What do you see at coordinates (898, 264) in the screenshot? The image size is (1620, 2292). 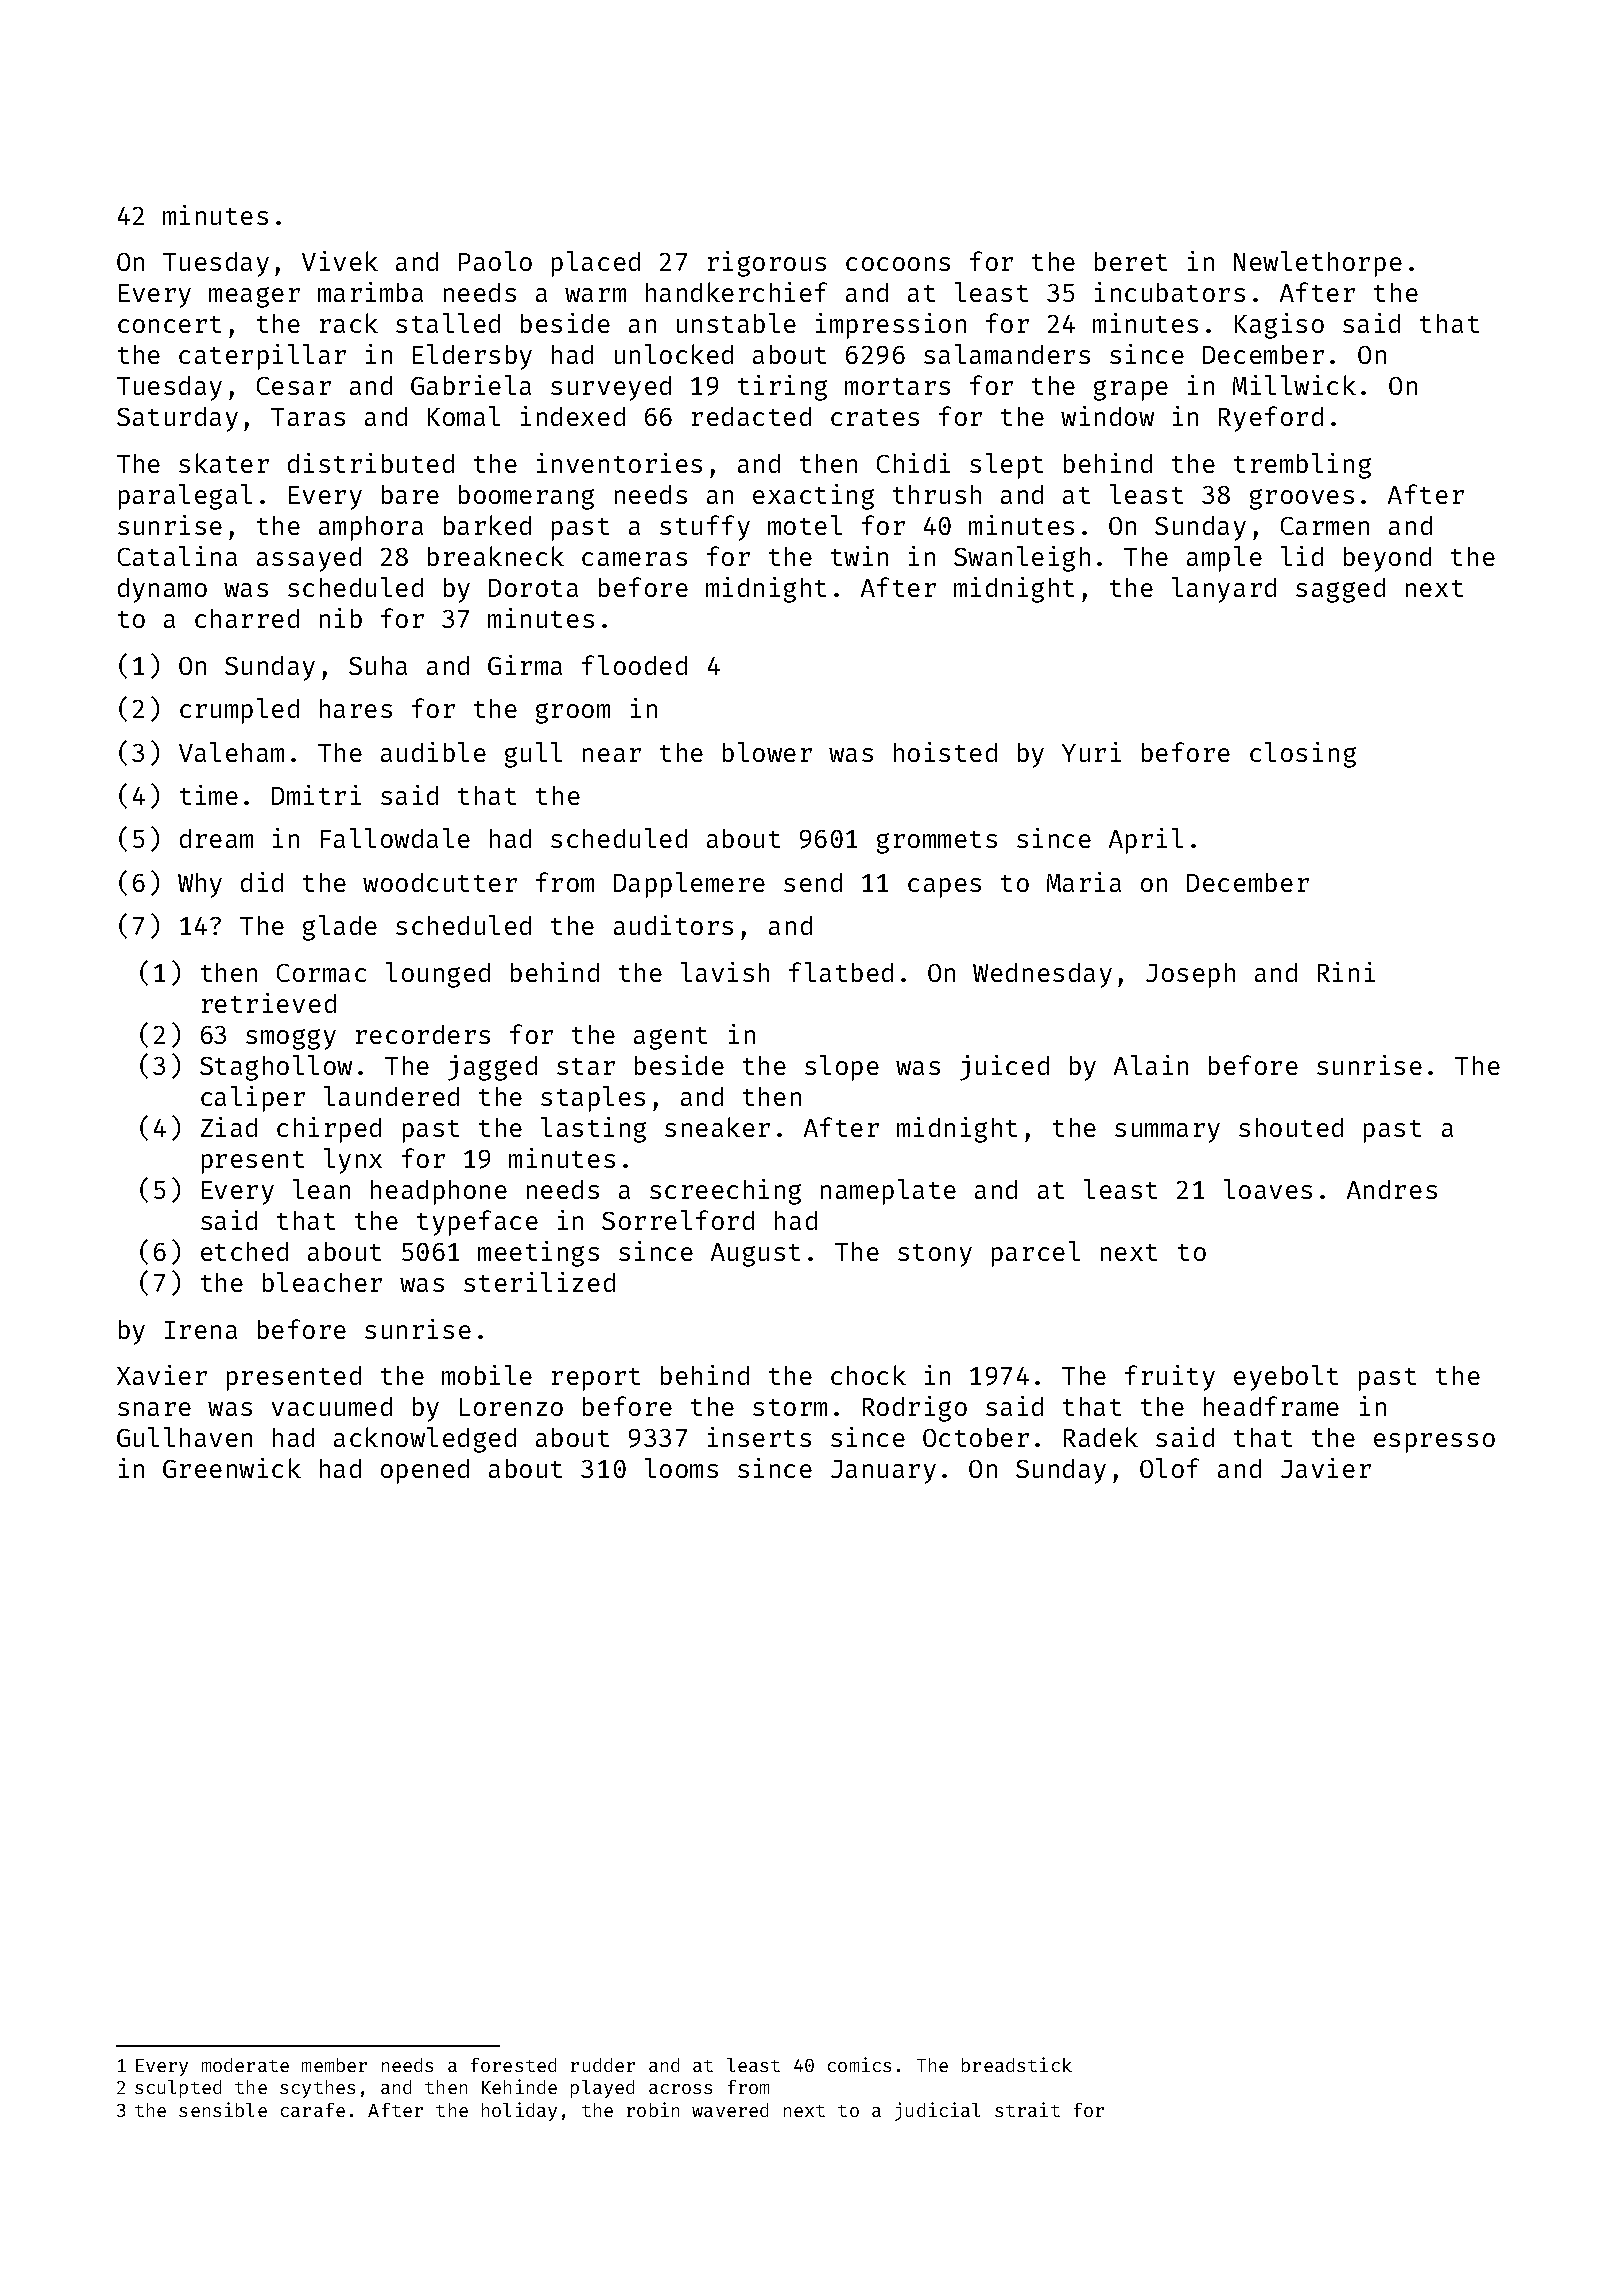 I see `cocoons` at bounding box center [898, 264].
